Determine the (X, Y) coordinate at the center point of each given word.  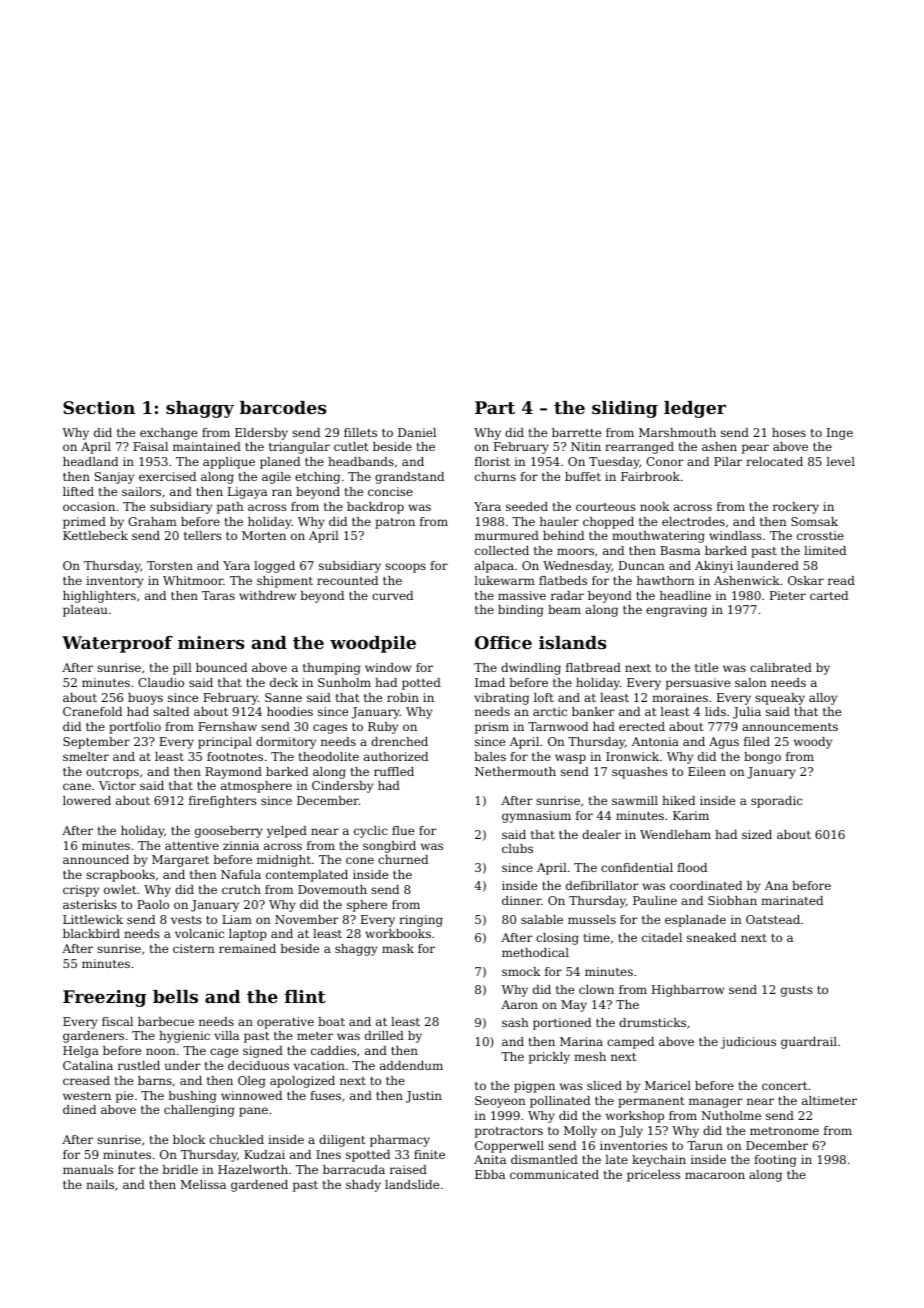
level (840, 461)
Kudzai (264, 1154)
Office (503, 642)
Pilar (728, 461)
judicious (748, 1043)
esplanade (695, 921)
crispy (81, 891)
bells (175, 996)
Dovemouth (332, 889)
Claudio (161, 682)
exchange (168, 434)
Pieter (788, 595)
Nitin (586, 446)
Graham (152, 521)
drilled (384, 1035)
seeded (527, 506)
